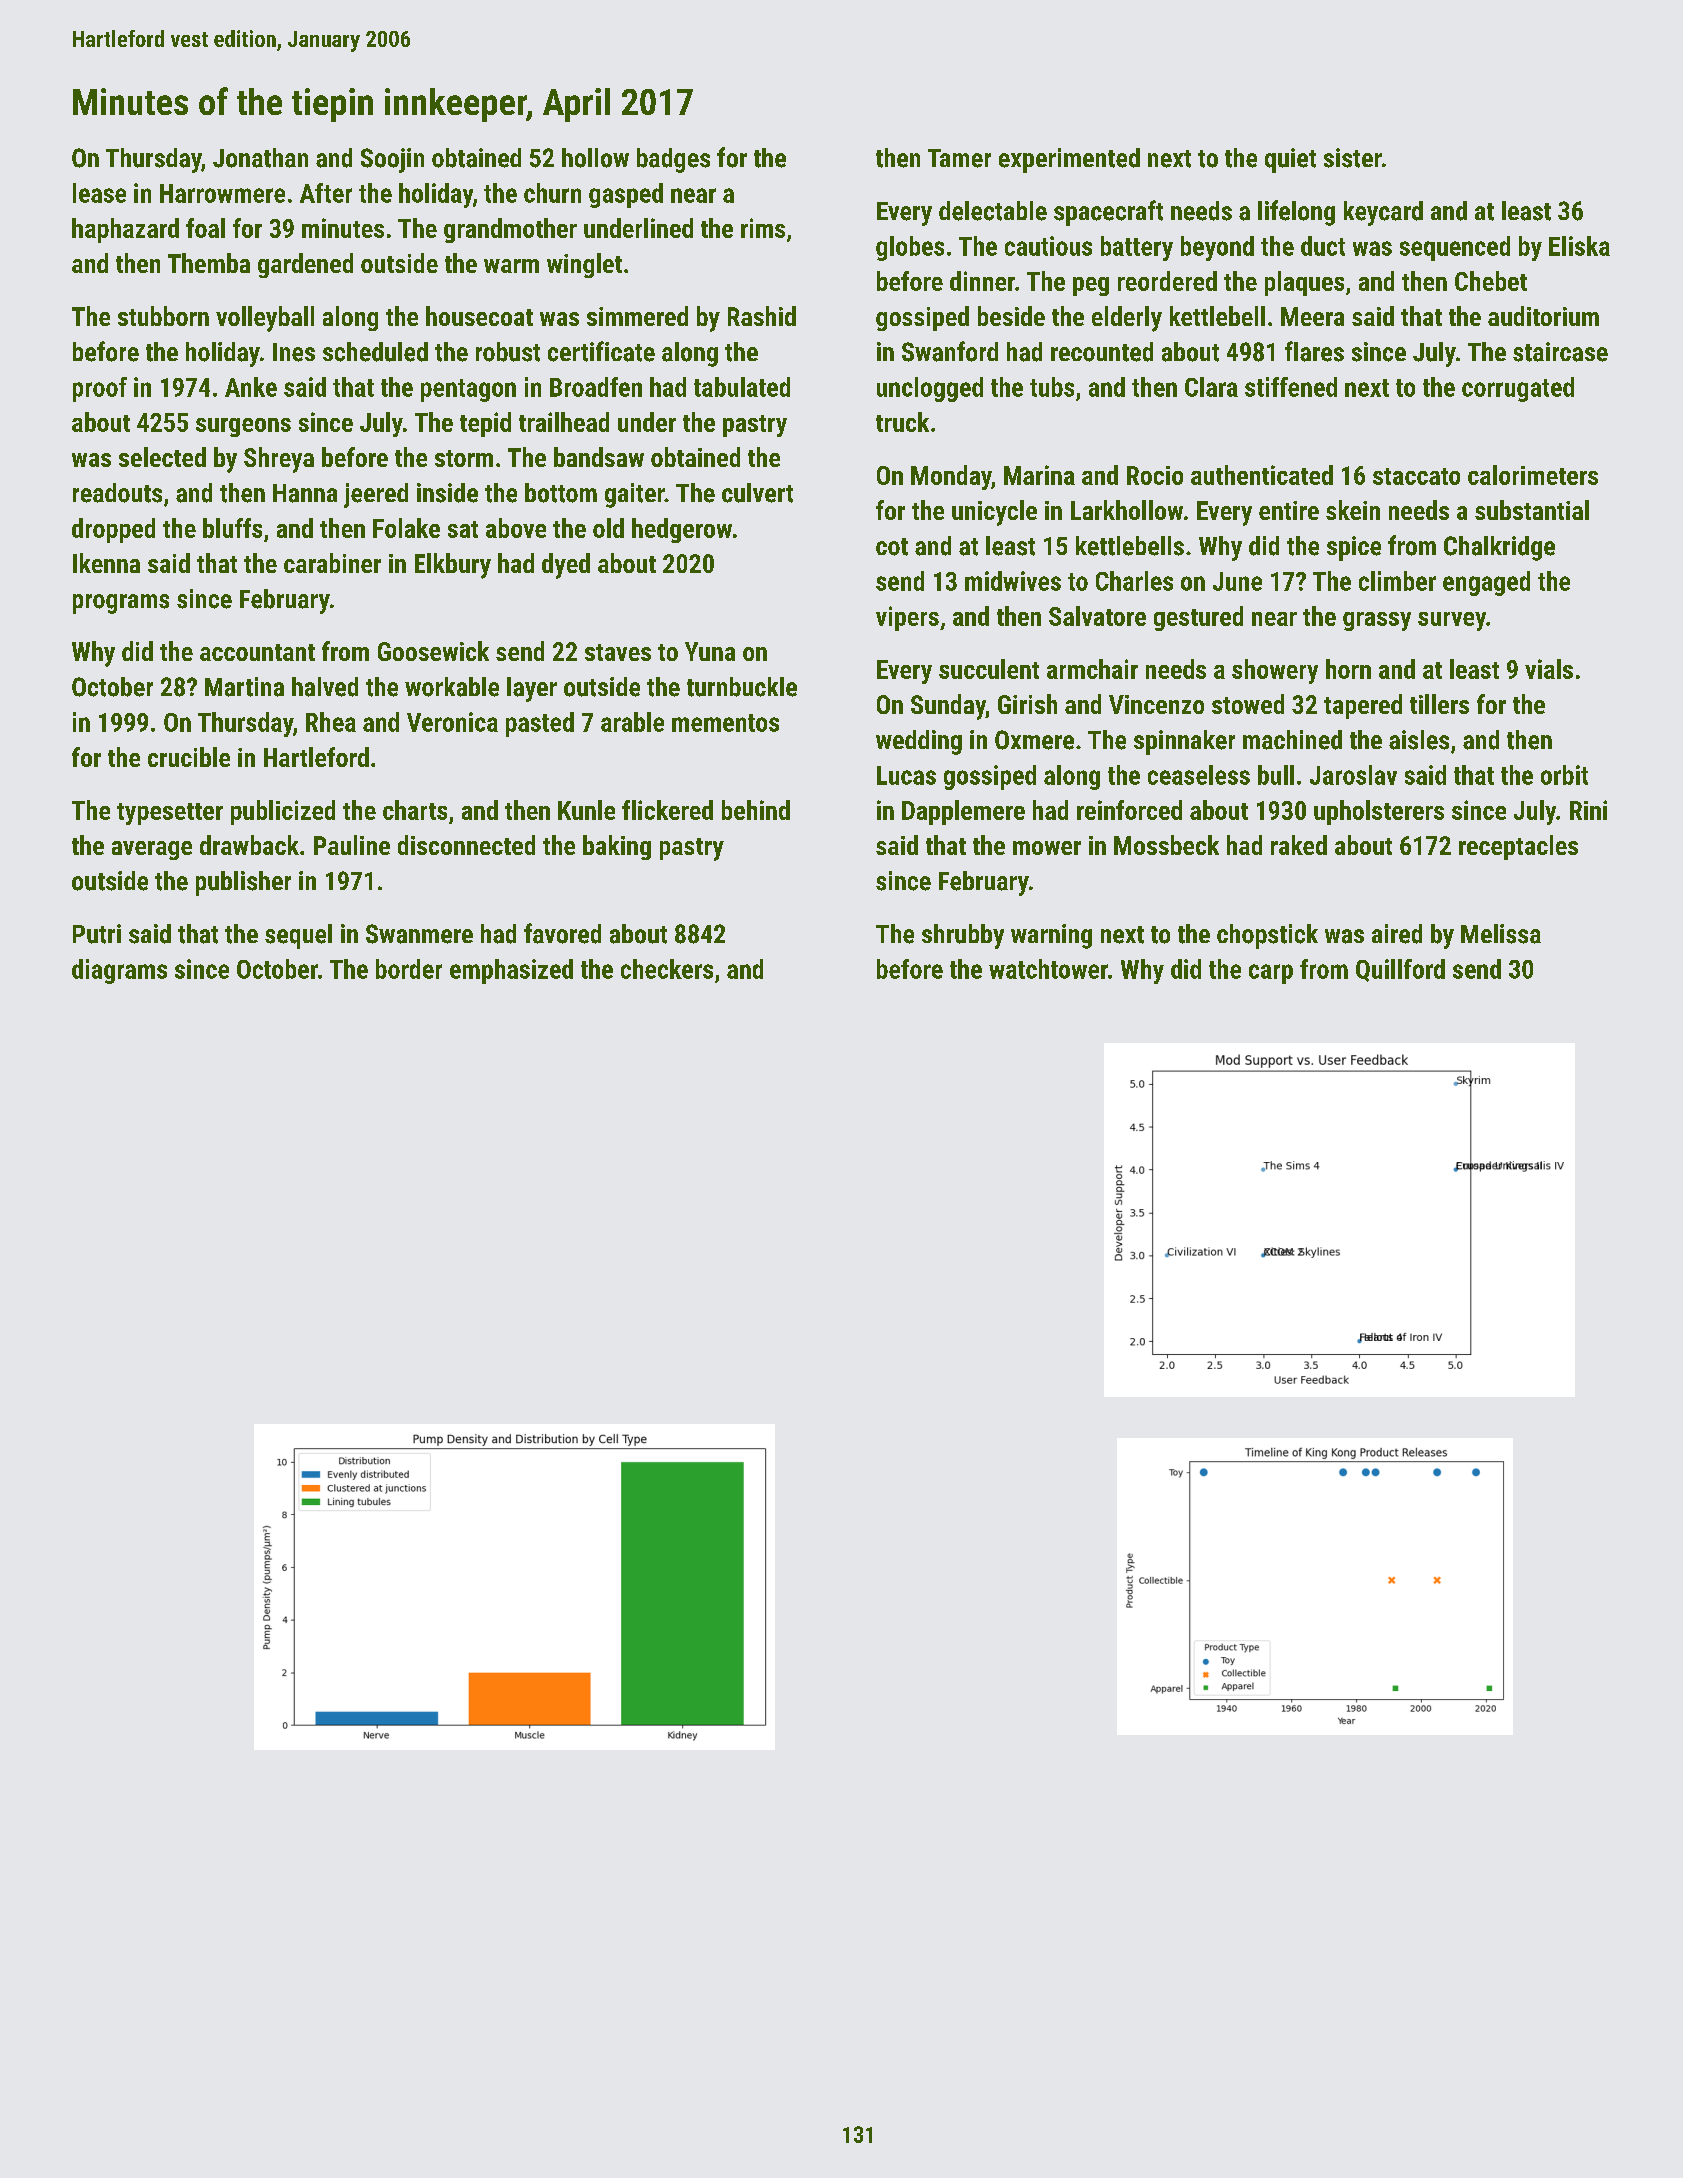 Image resolution: width=1683 pixels, height=2178 pixels. Describe the element at coordinates (243, 883) in the image. I see `publisher` at that location.
